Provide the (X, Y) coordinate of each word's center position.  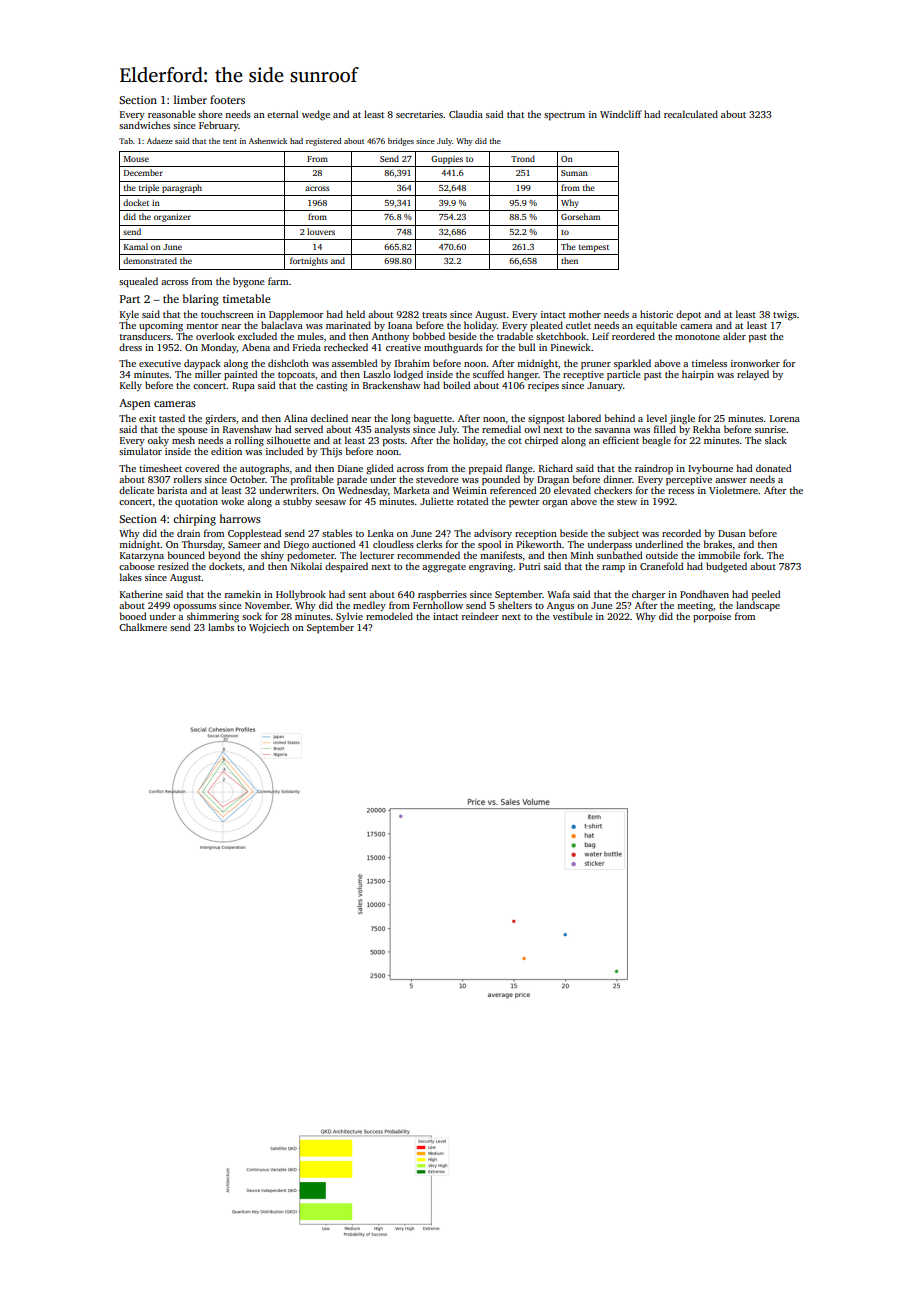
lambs (221, 627)
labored (584, 418)
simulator (140, 451)
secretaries (419, 114)
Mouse (136, 159)
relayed (753, 375)
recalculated (691, 114)
